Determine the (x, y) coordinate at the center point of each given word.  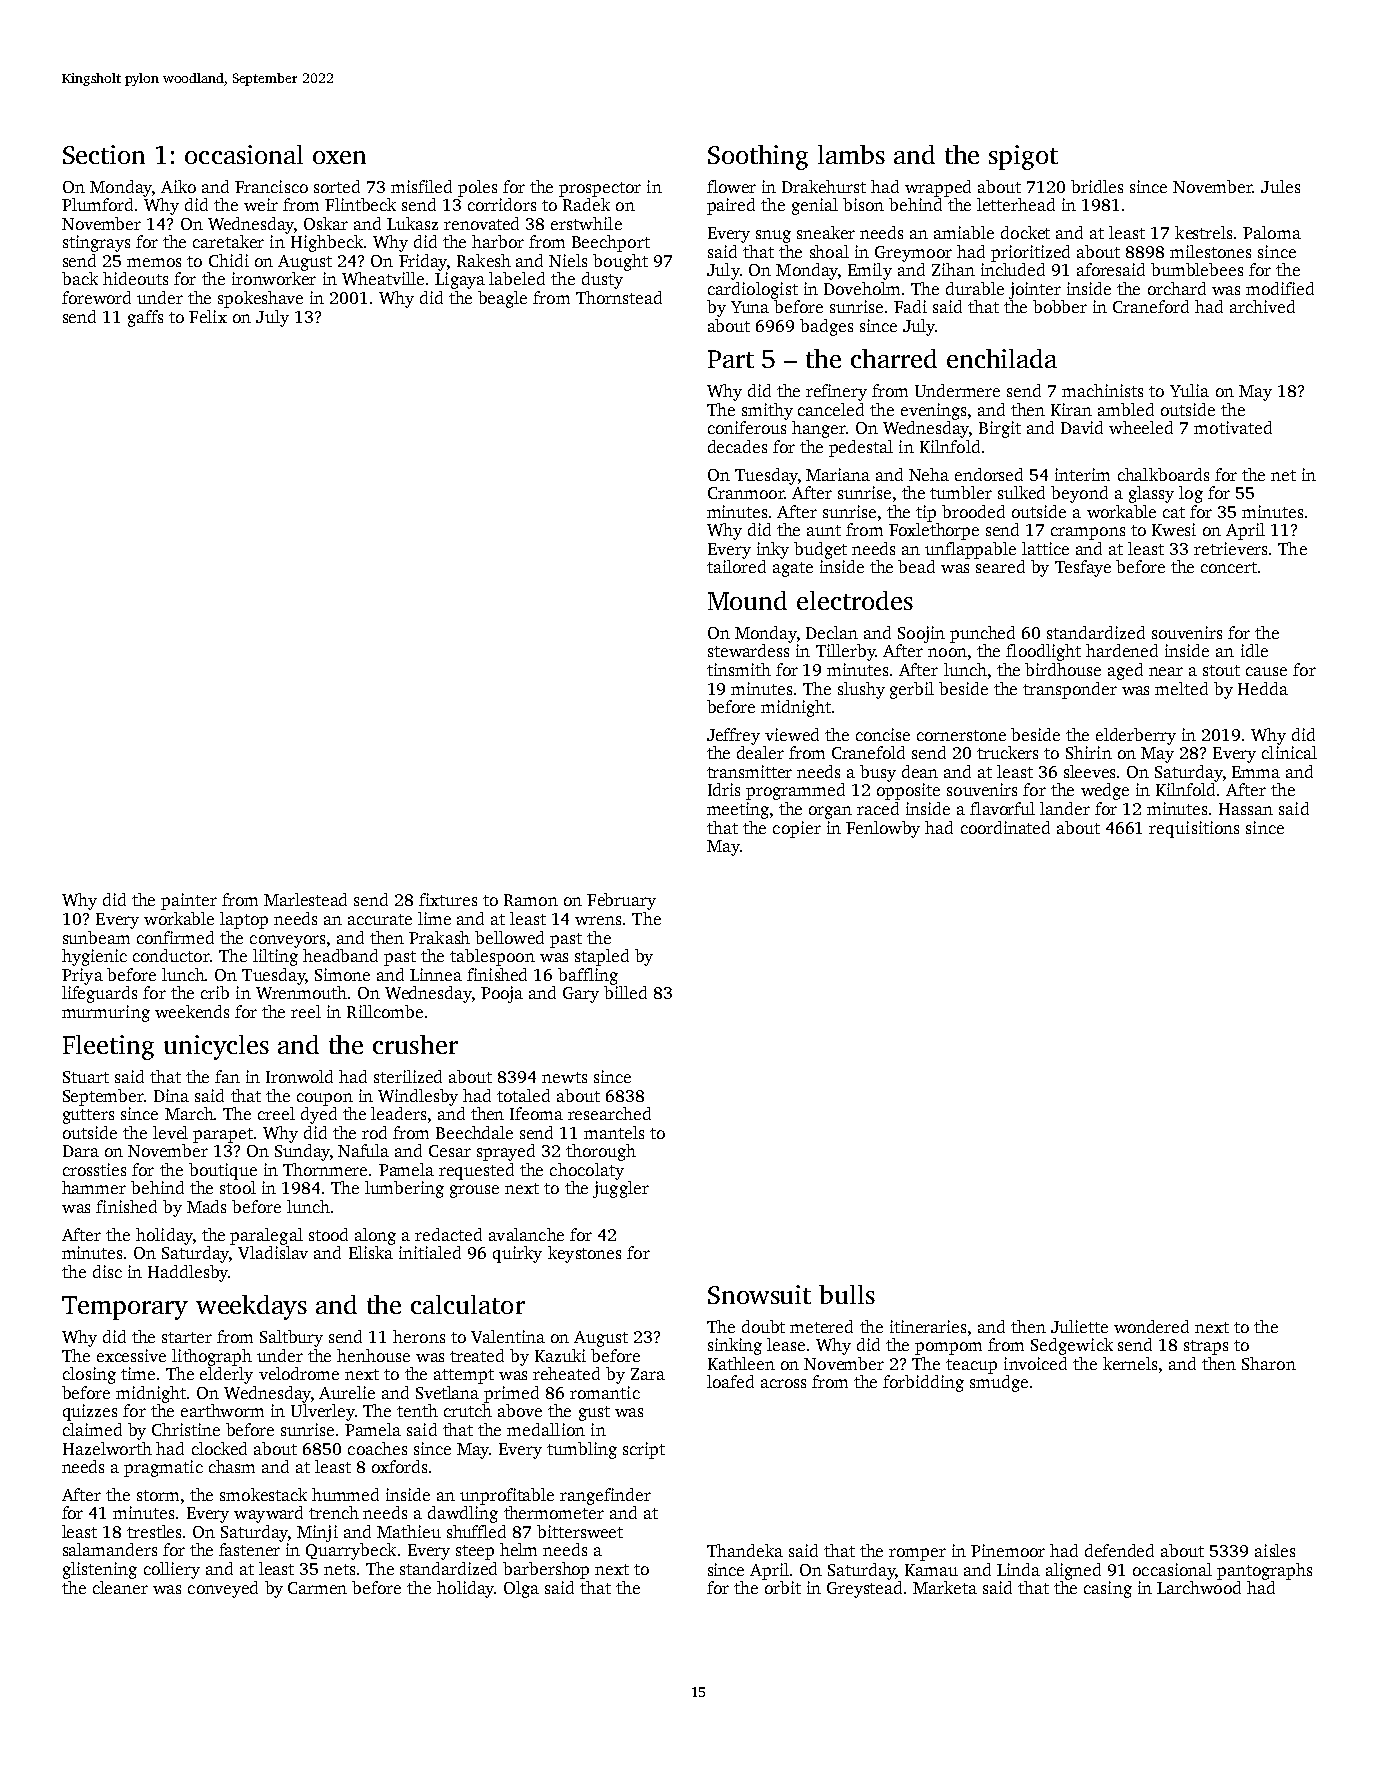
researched (609, 1113)
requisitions (1194, 829)
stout (1221, 670)
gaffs (145, 318)
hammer (94, 1187)
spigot (1023, 157)
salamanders (110, 1549)
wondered (1151, 1326)
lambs (851, 154)
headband (340, 955)
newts (564, 1077)
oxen (339, 157)
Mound (747, 600)
